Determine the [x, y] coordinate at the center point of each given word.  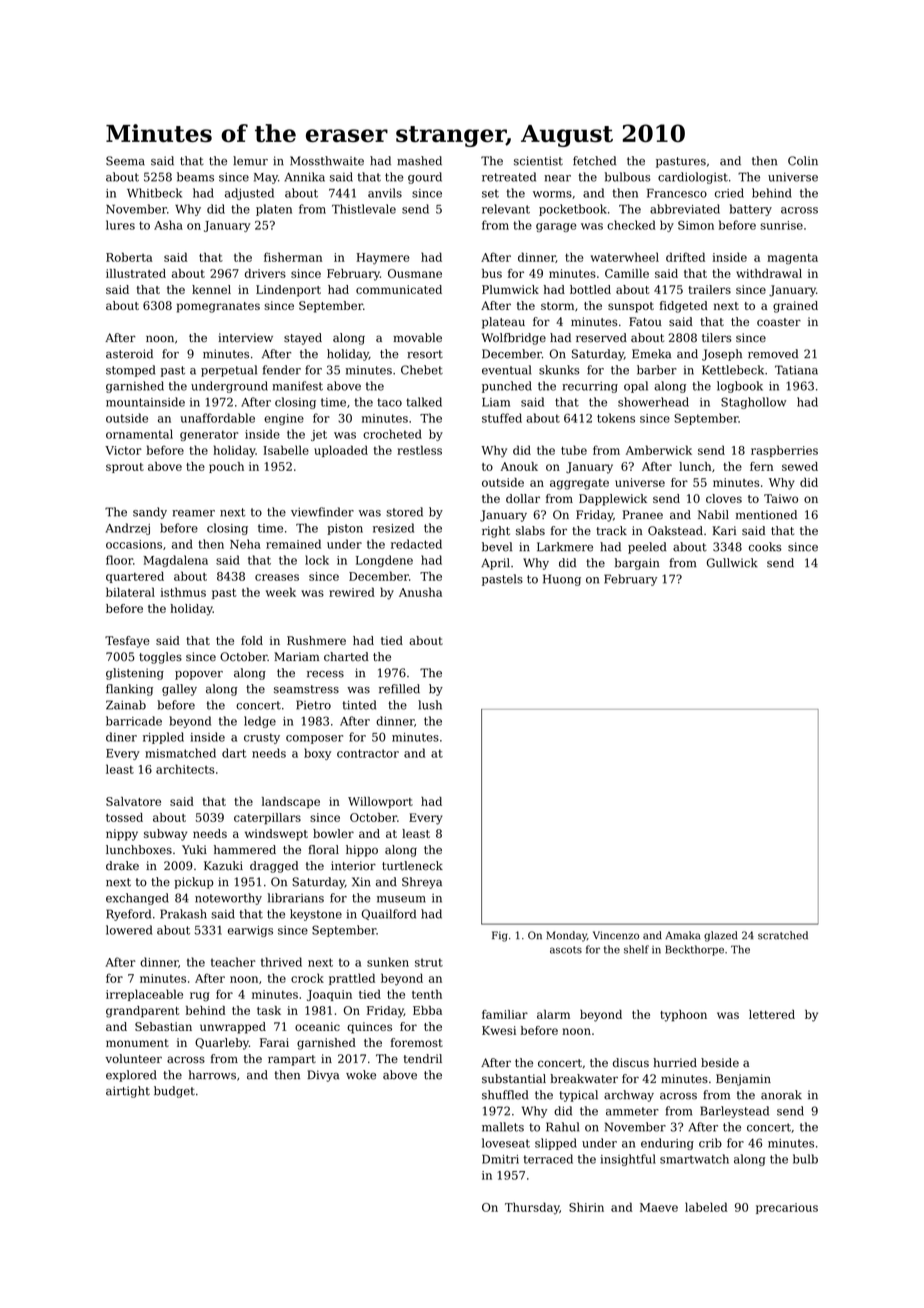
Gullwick [732, 563]
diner [121, 737]
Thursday [532, 1208]
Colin [803, 161]
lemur [250, 161]
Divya [323, 1076]
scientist [538, 161]
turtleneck [412, 866]
